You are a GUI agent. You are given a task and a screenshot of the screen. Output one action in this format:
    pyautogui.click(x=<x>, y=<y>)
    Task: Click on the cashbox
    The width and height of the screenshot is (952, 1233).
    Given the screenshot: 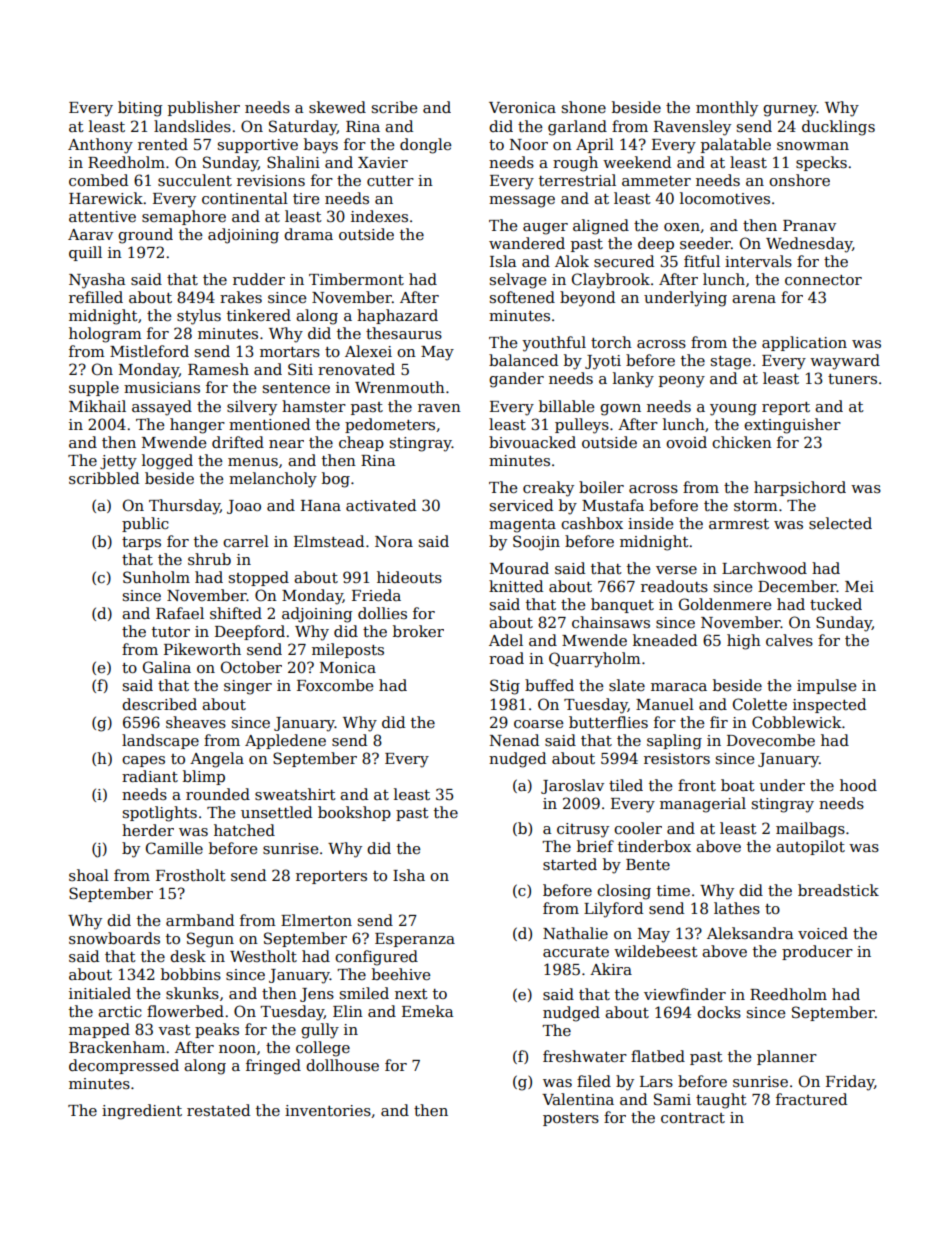 What is the action you would take?
    pyautogui.click(x=592, y=523)
